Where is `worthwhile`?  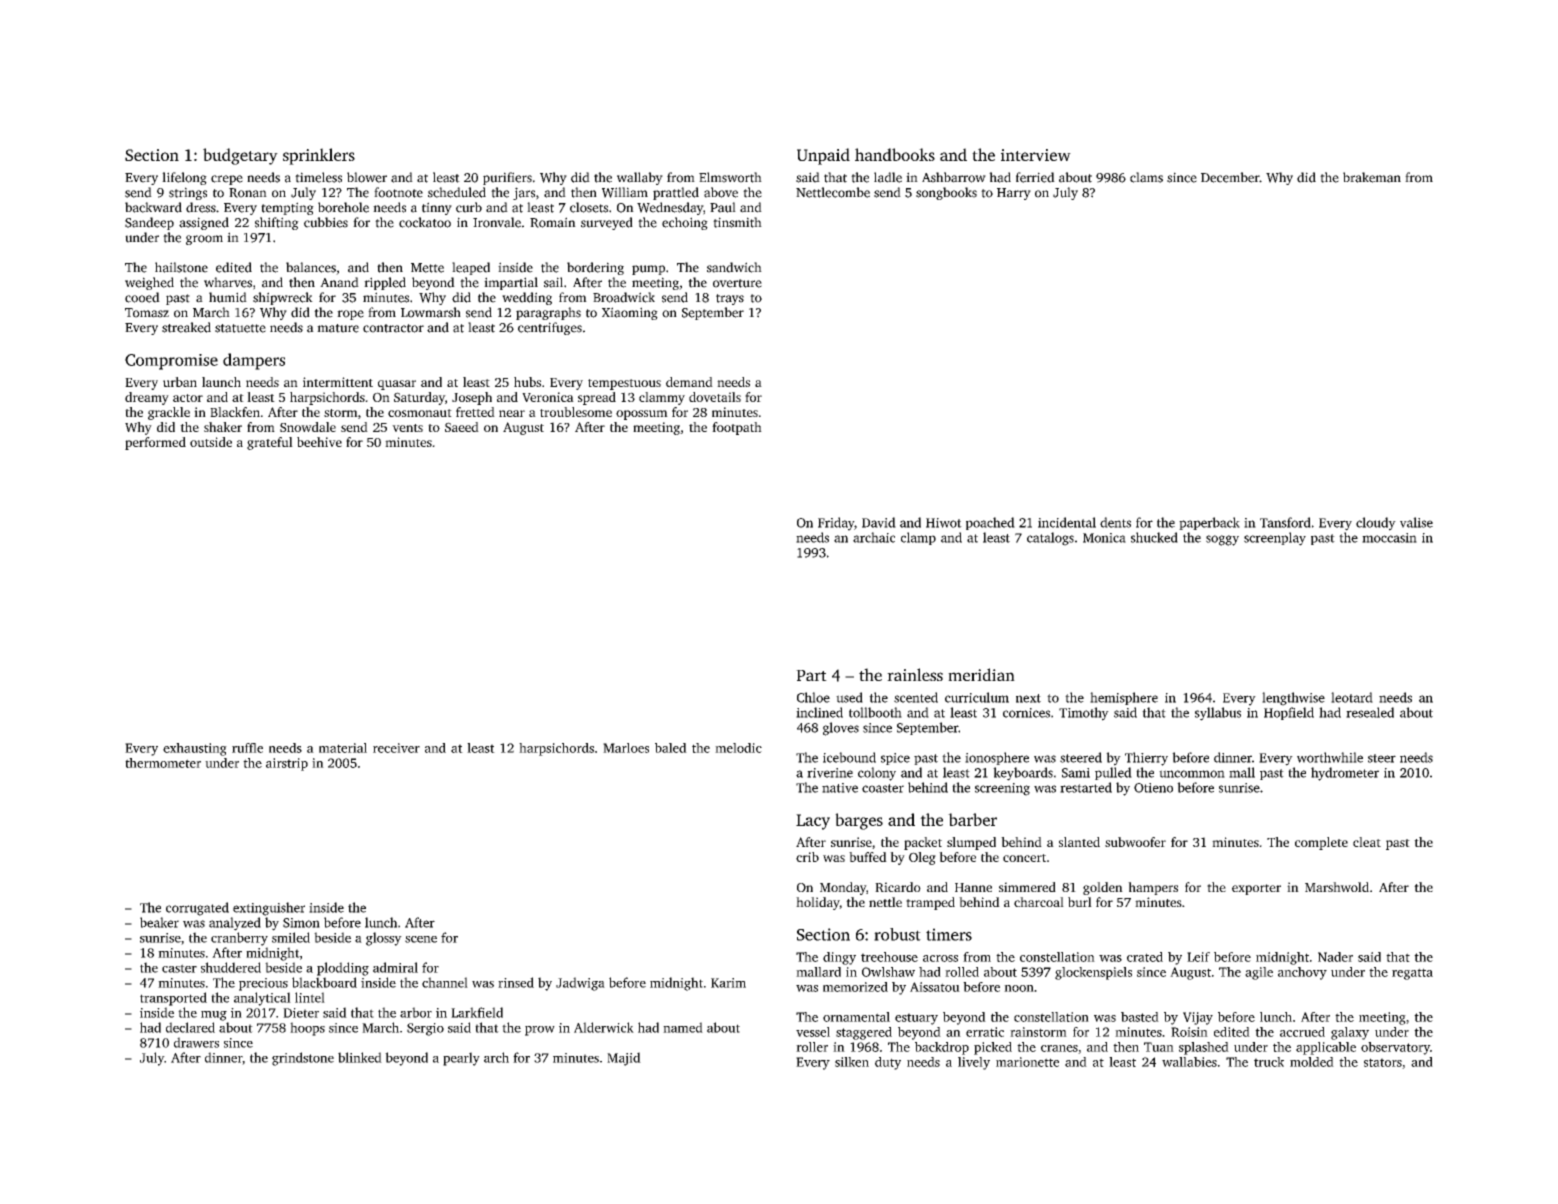 worthwhile is located at coordinates (1330, 757).
